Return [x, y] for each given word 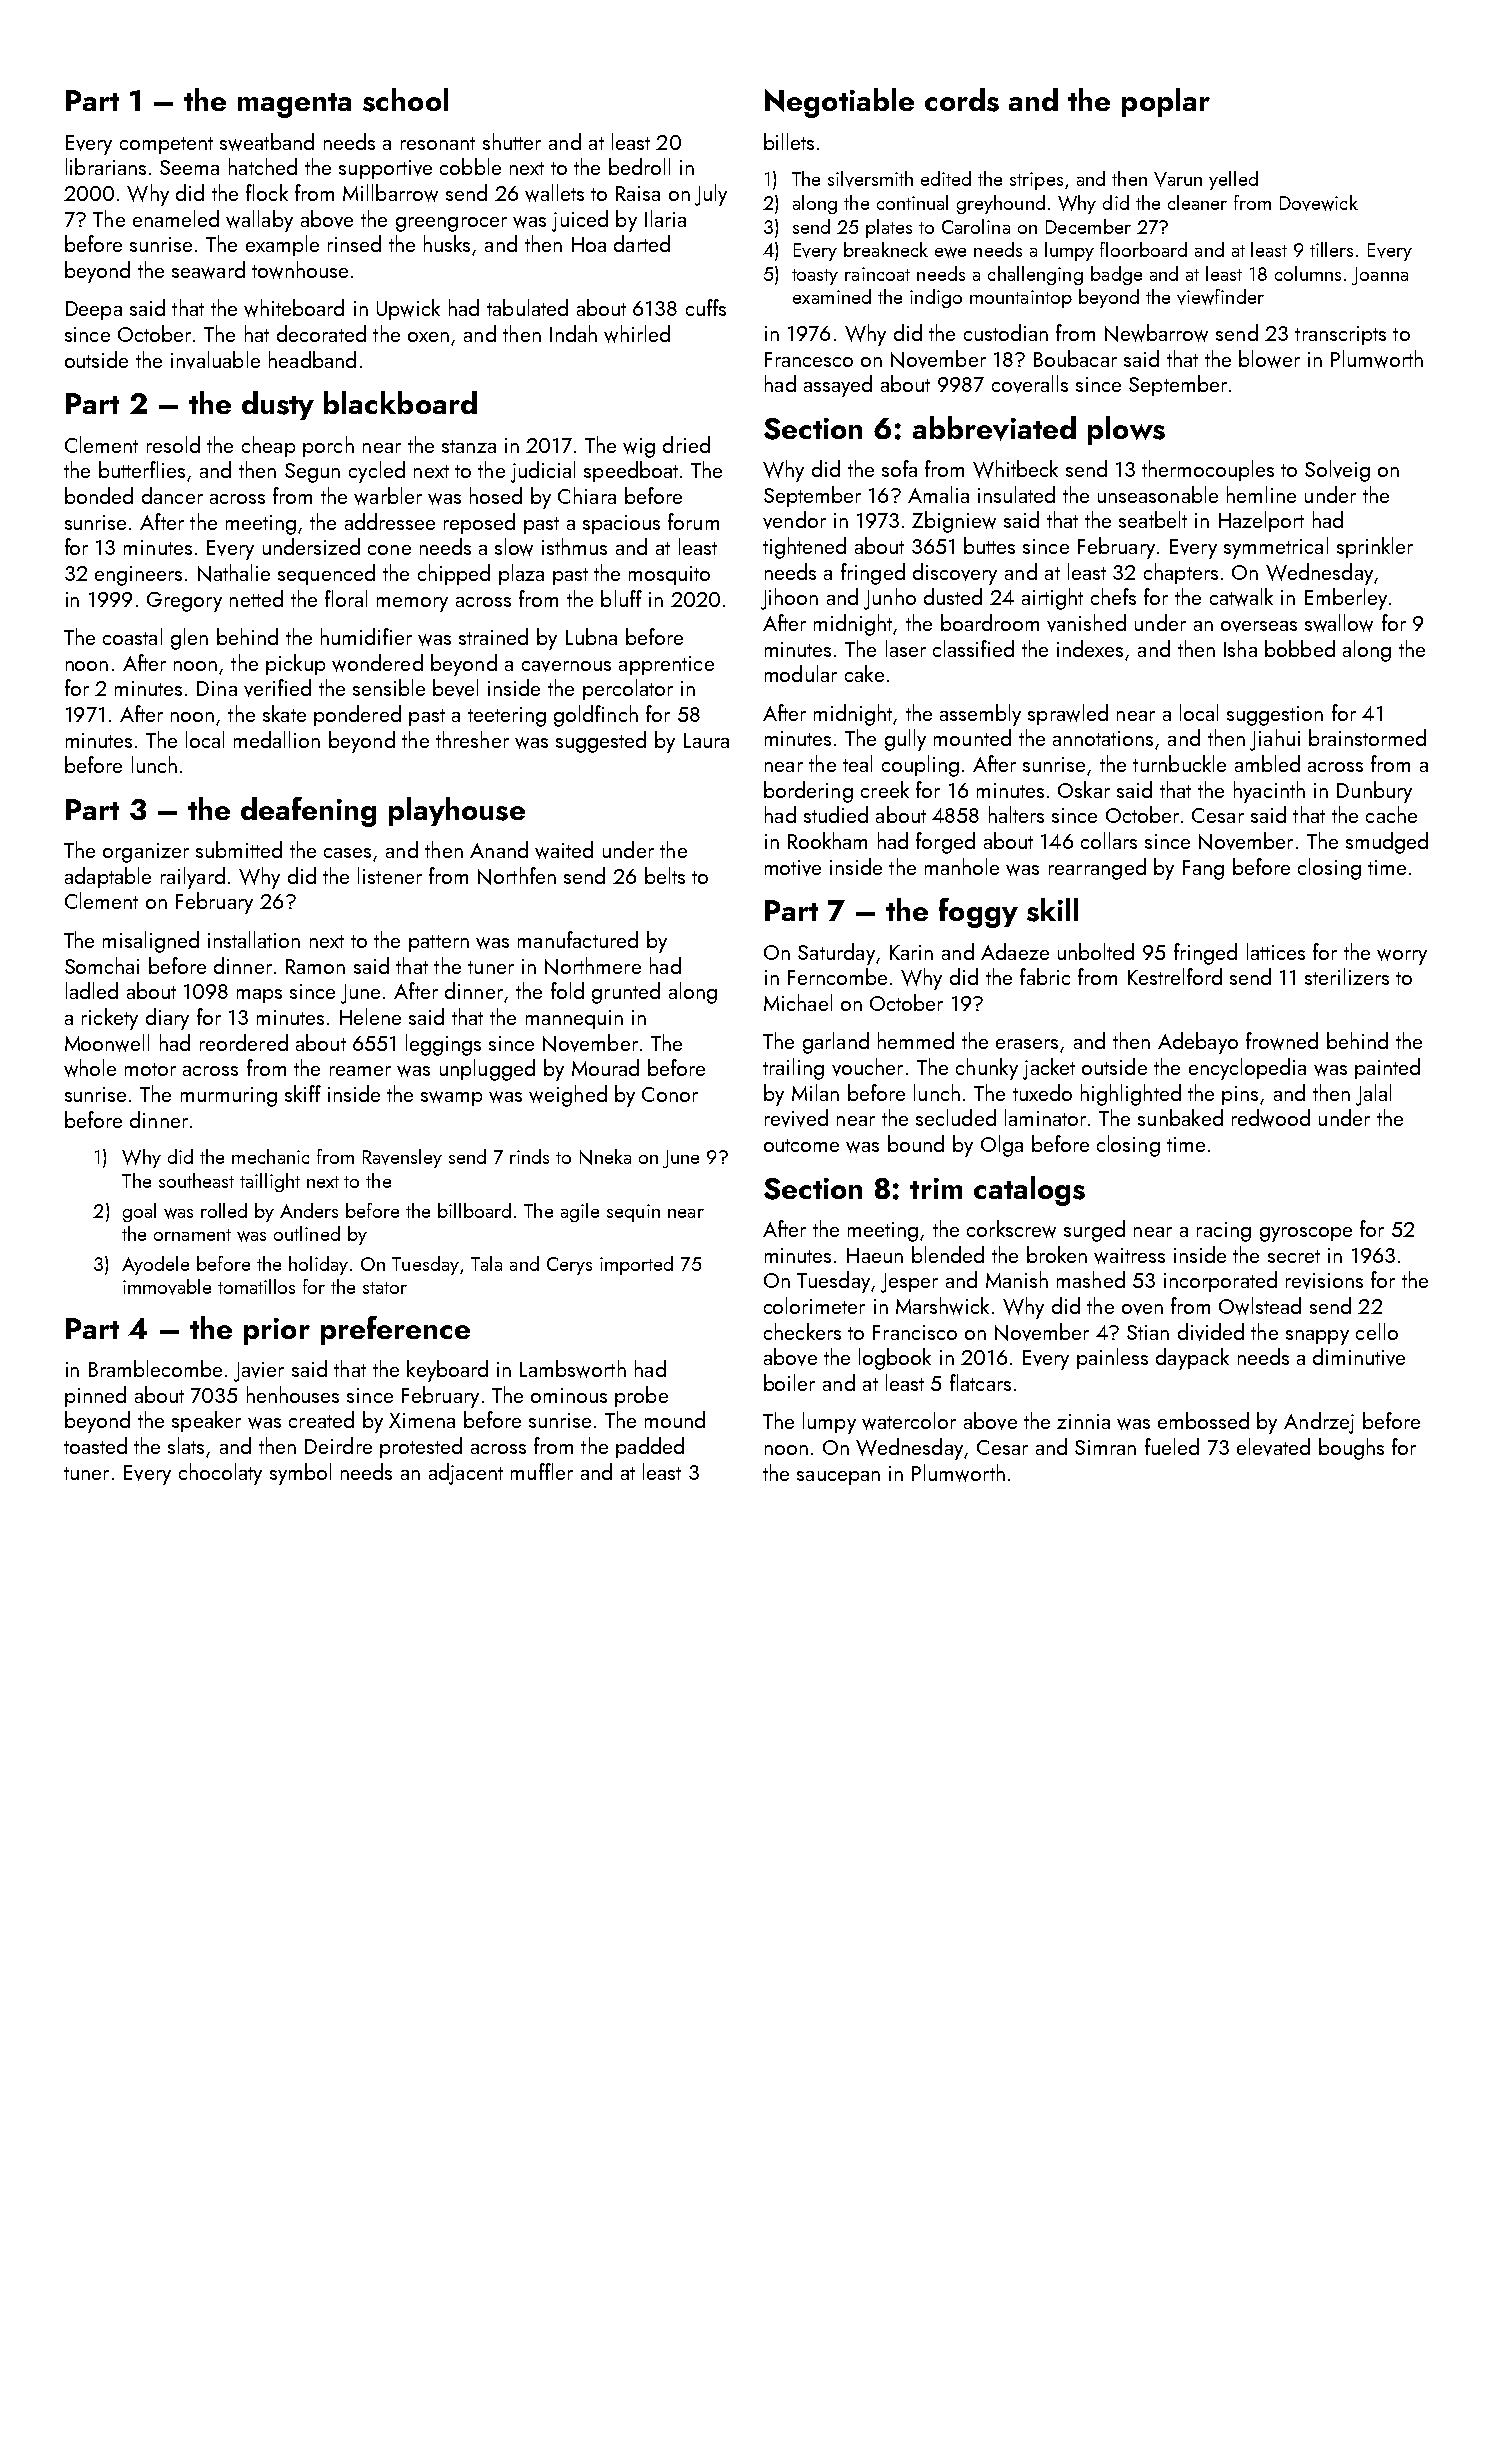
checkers [802, 1331]
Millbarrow [390, 193]
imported [636, 1265]
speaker [206, 1421]
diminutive [1359, 1357]
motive [793, 868]
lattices [1276, 951]
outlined [307, 1233]
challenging [1035, 275]
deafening [308, 812]
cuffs [706, 307]
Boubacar [1075, 358]
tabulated [527, 307]
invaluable [215, 360]
